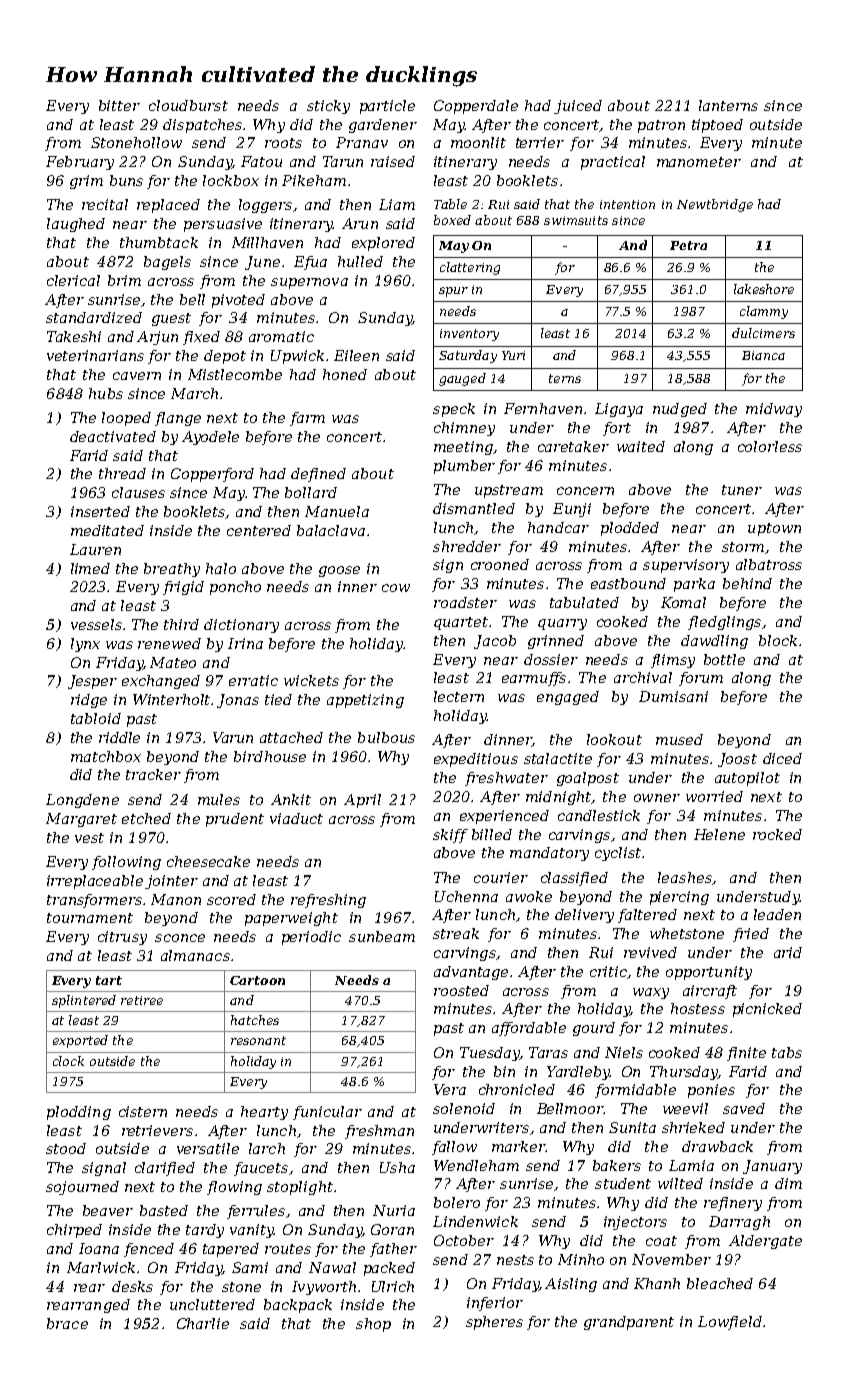 Image resolution: width=849 pixels, height=1400 pixels. I want to click on tuner, so click(742, 490).
